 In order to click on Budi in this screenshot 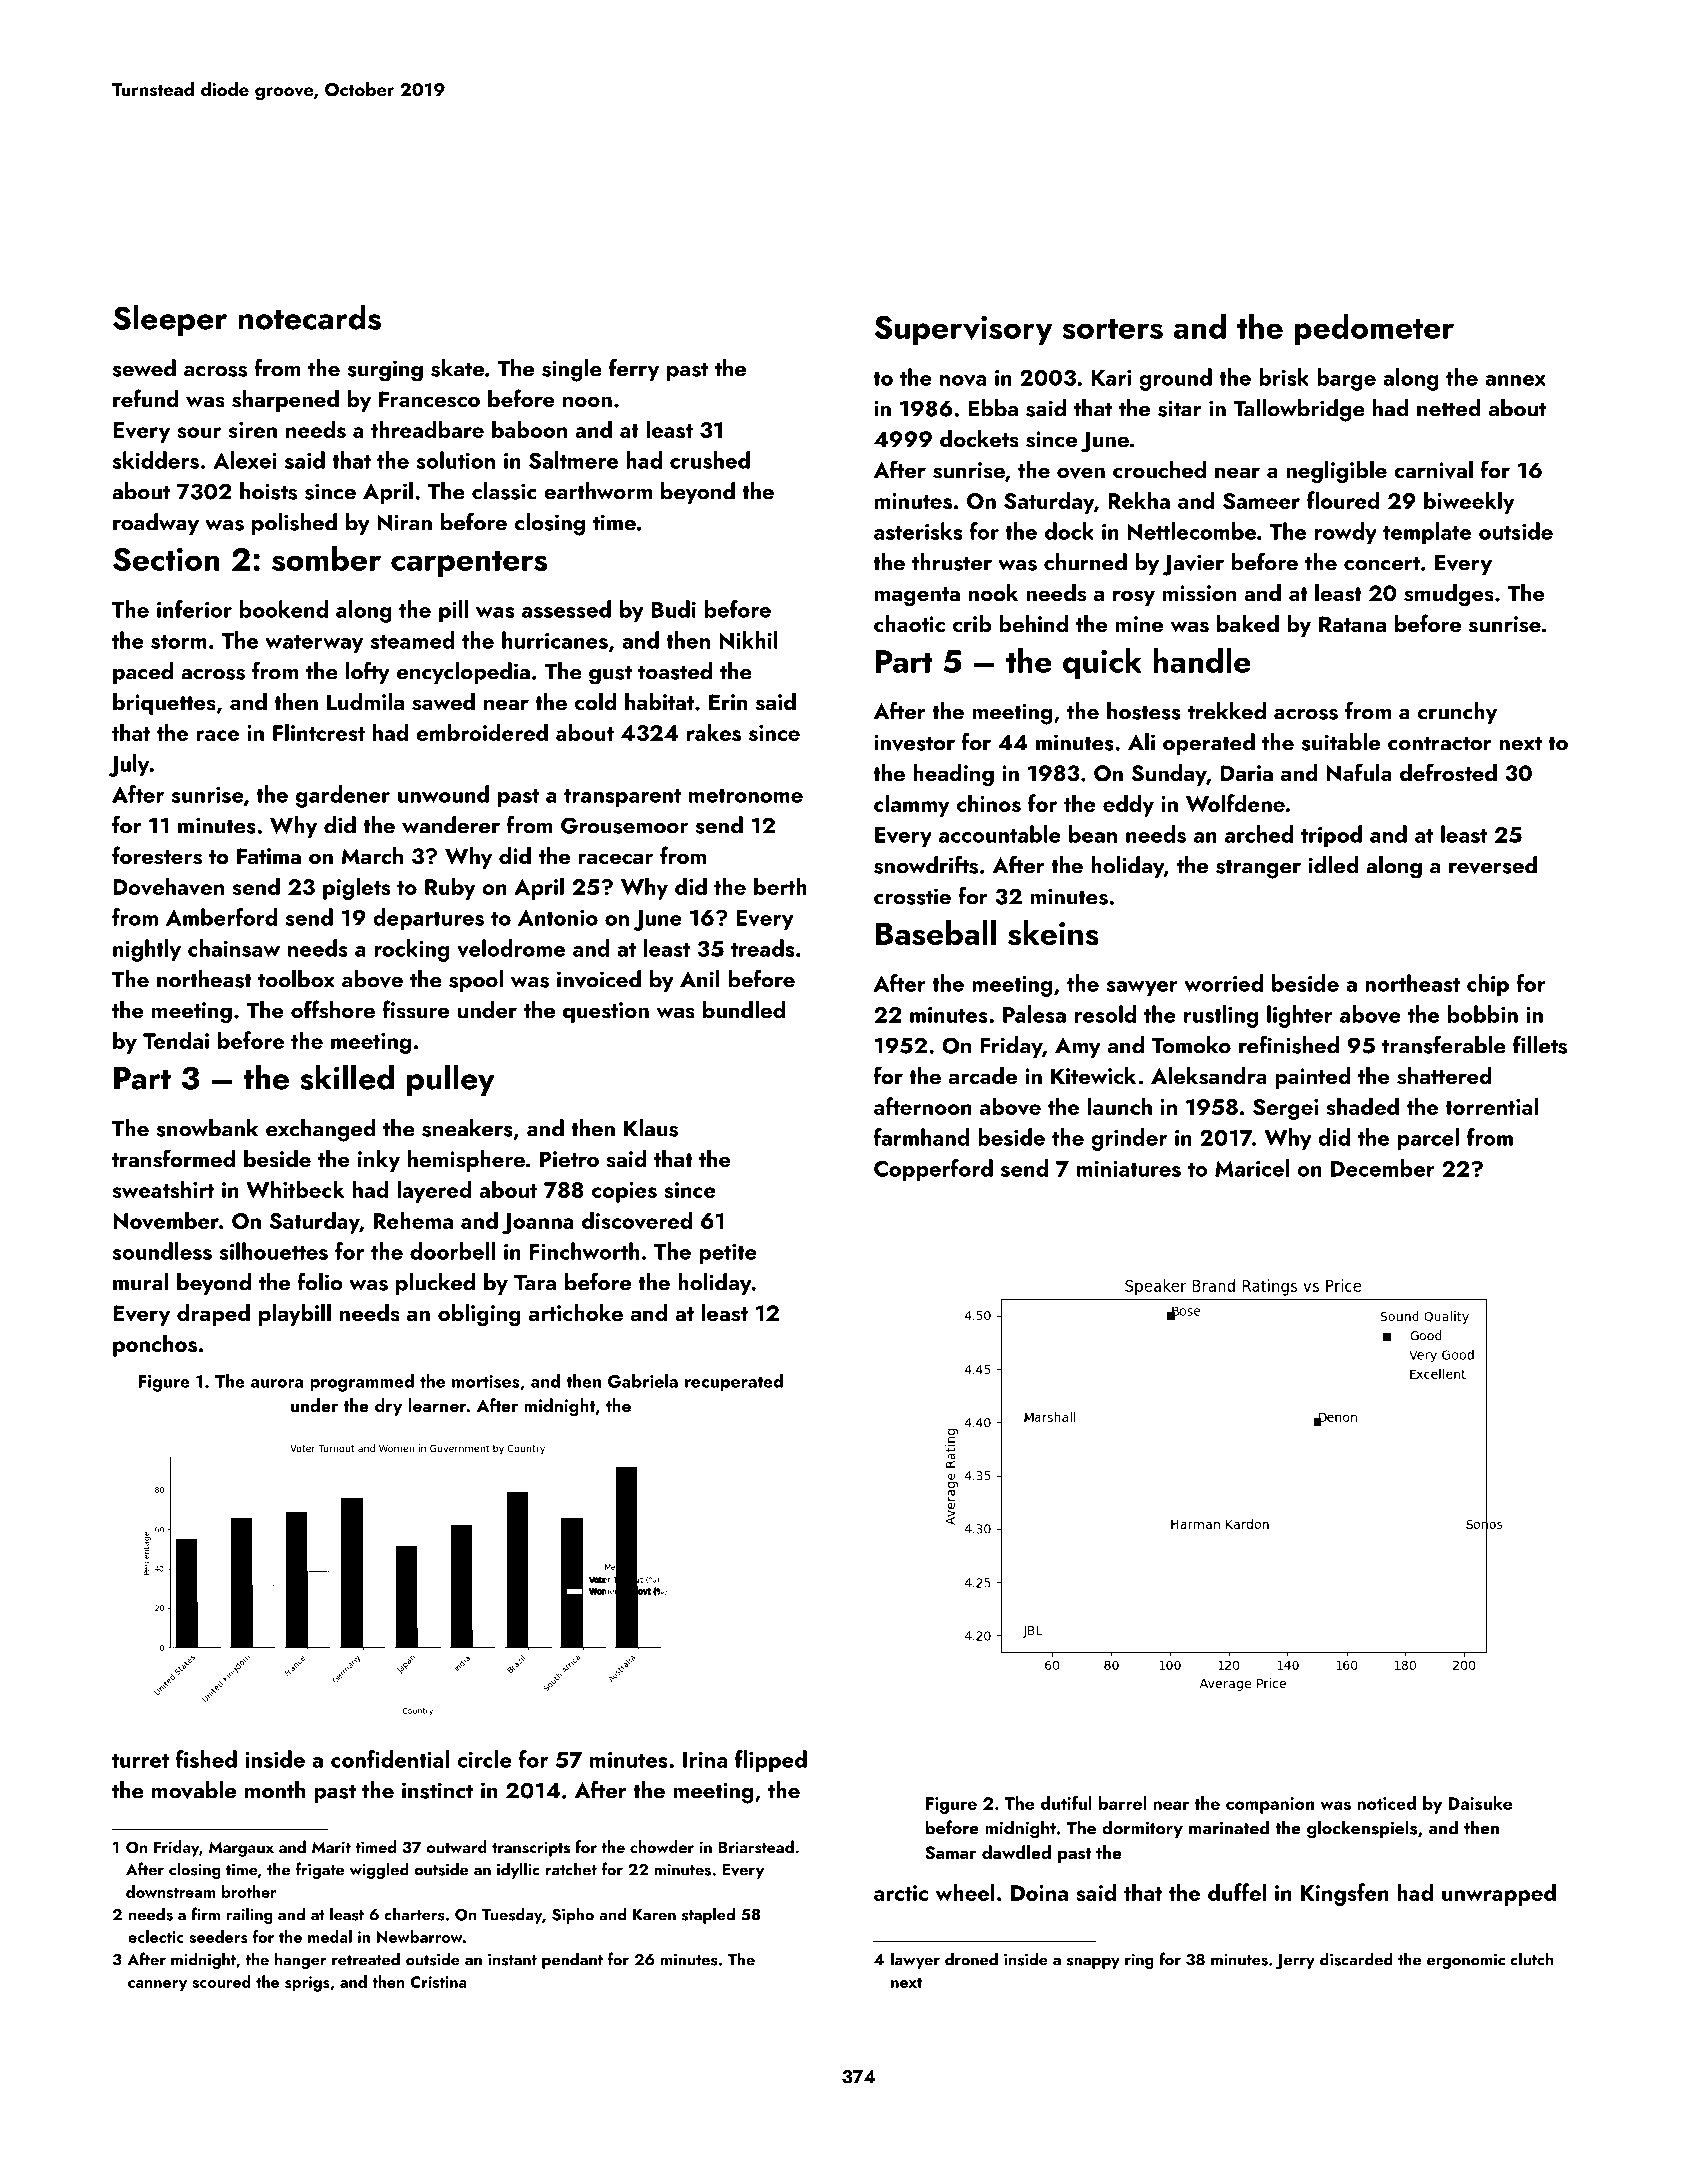, I will do `click(673, 609)`.
